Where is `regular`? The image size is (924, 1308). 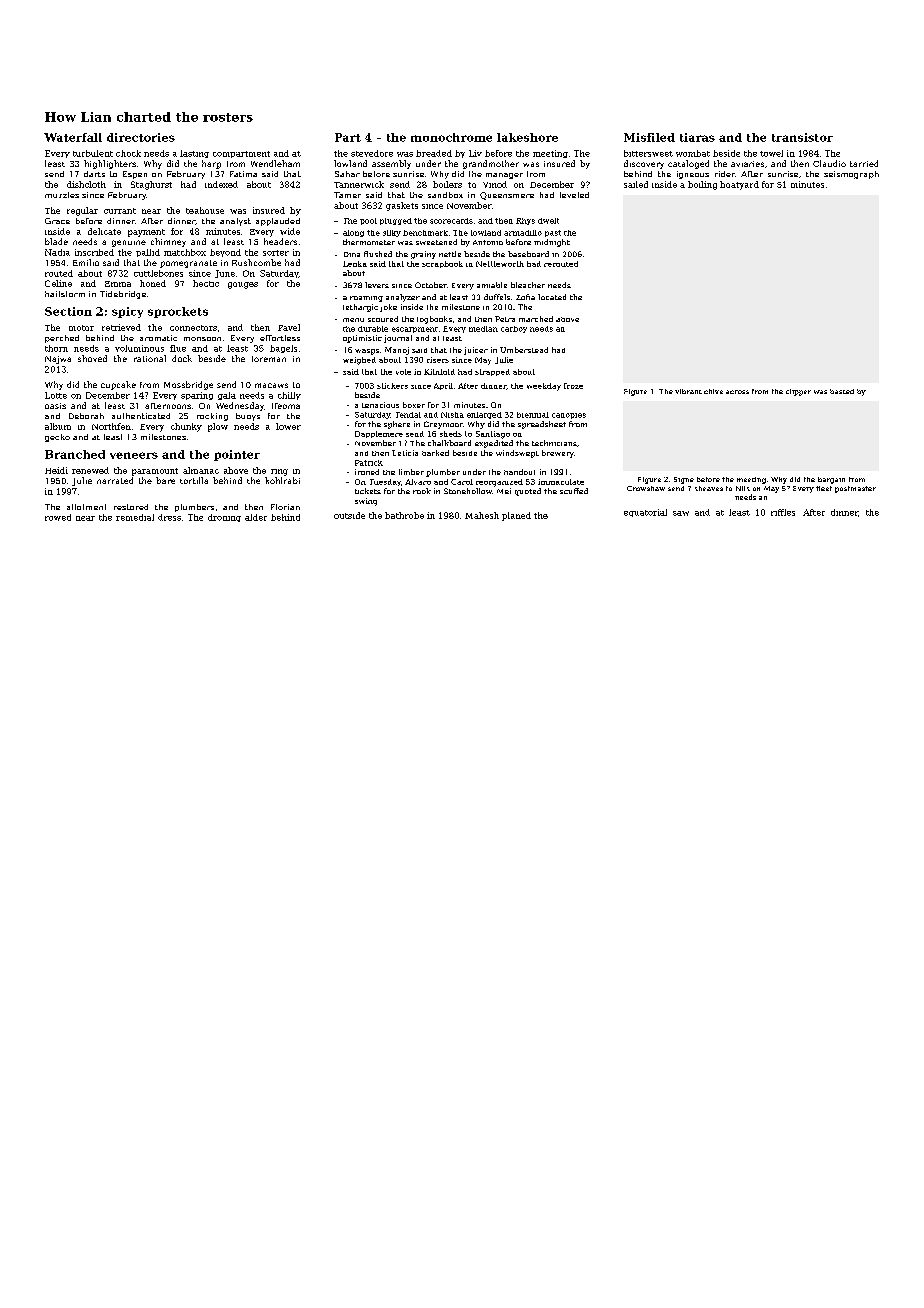 regular is located at coordinates (82, 211).
